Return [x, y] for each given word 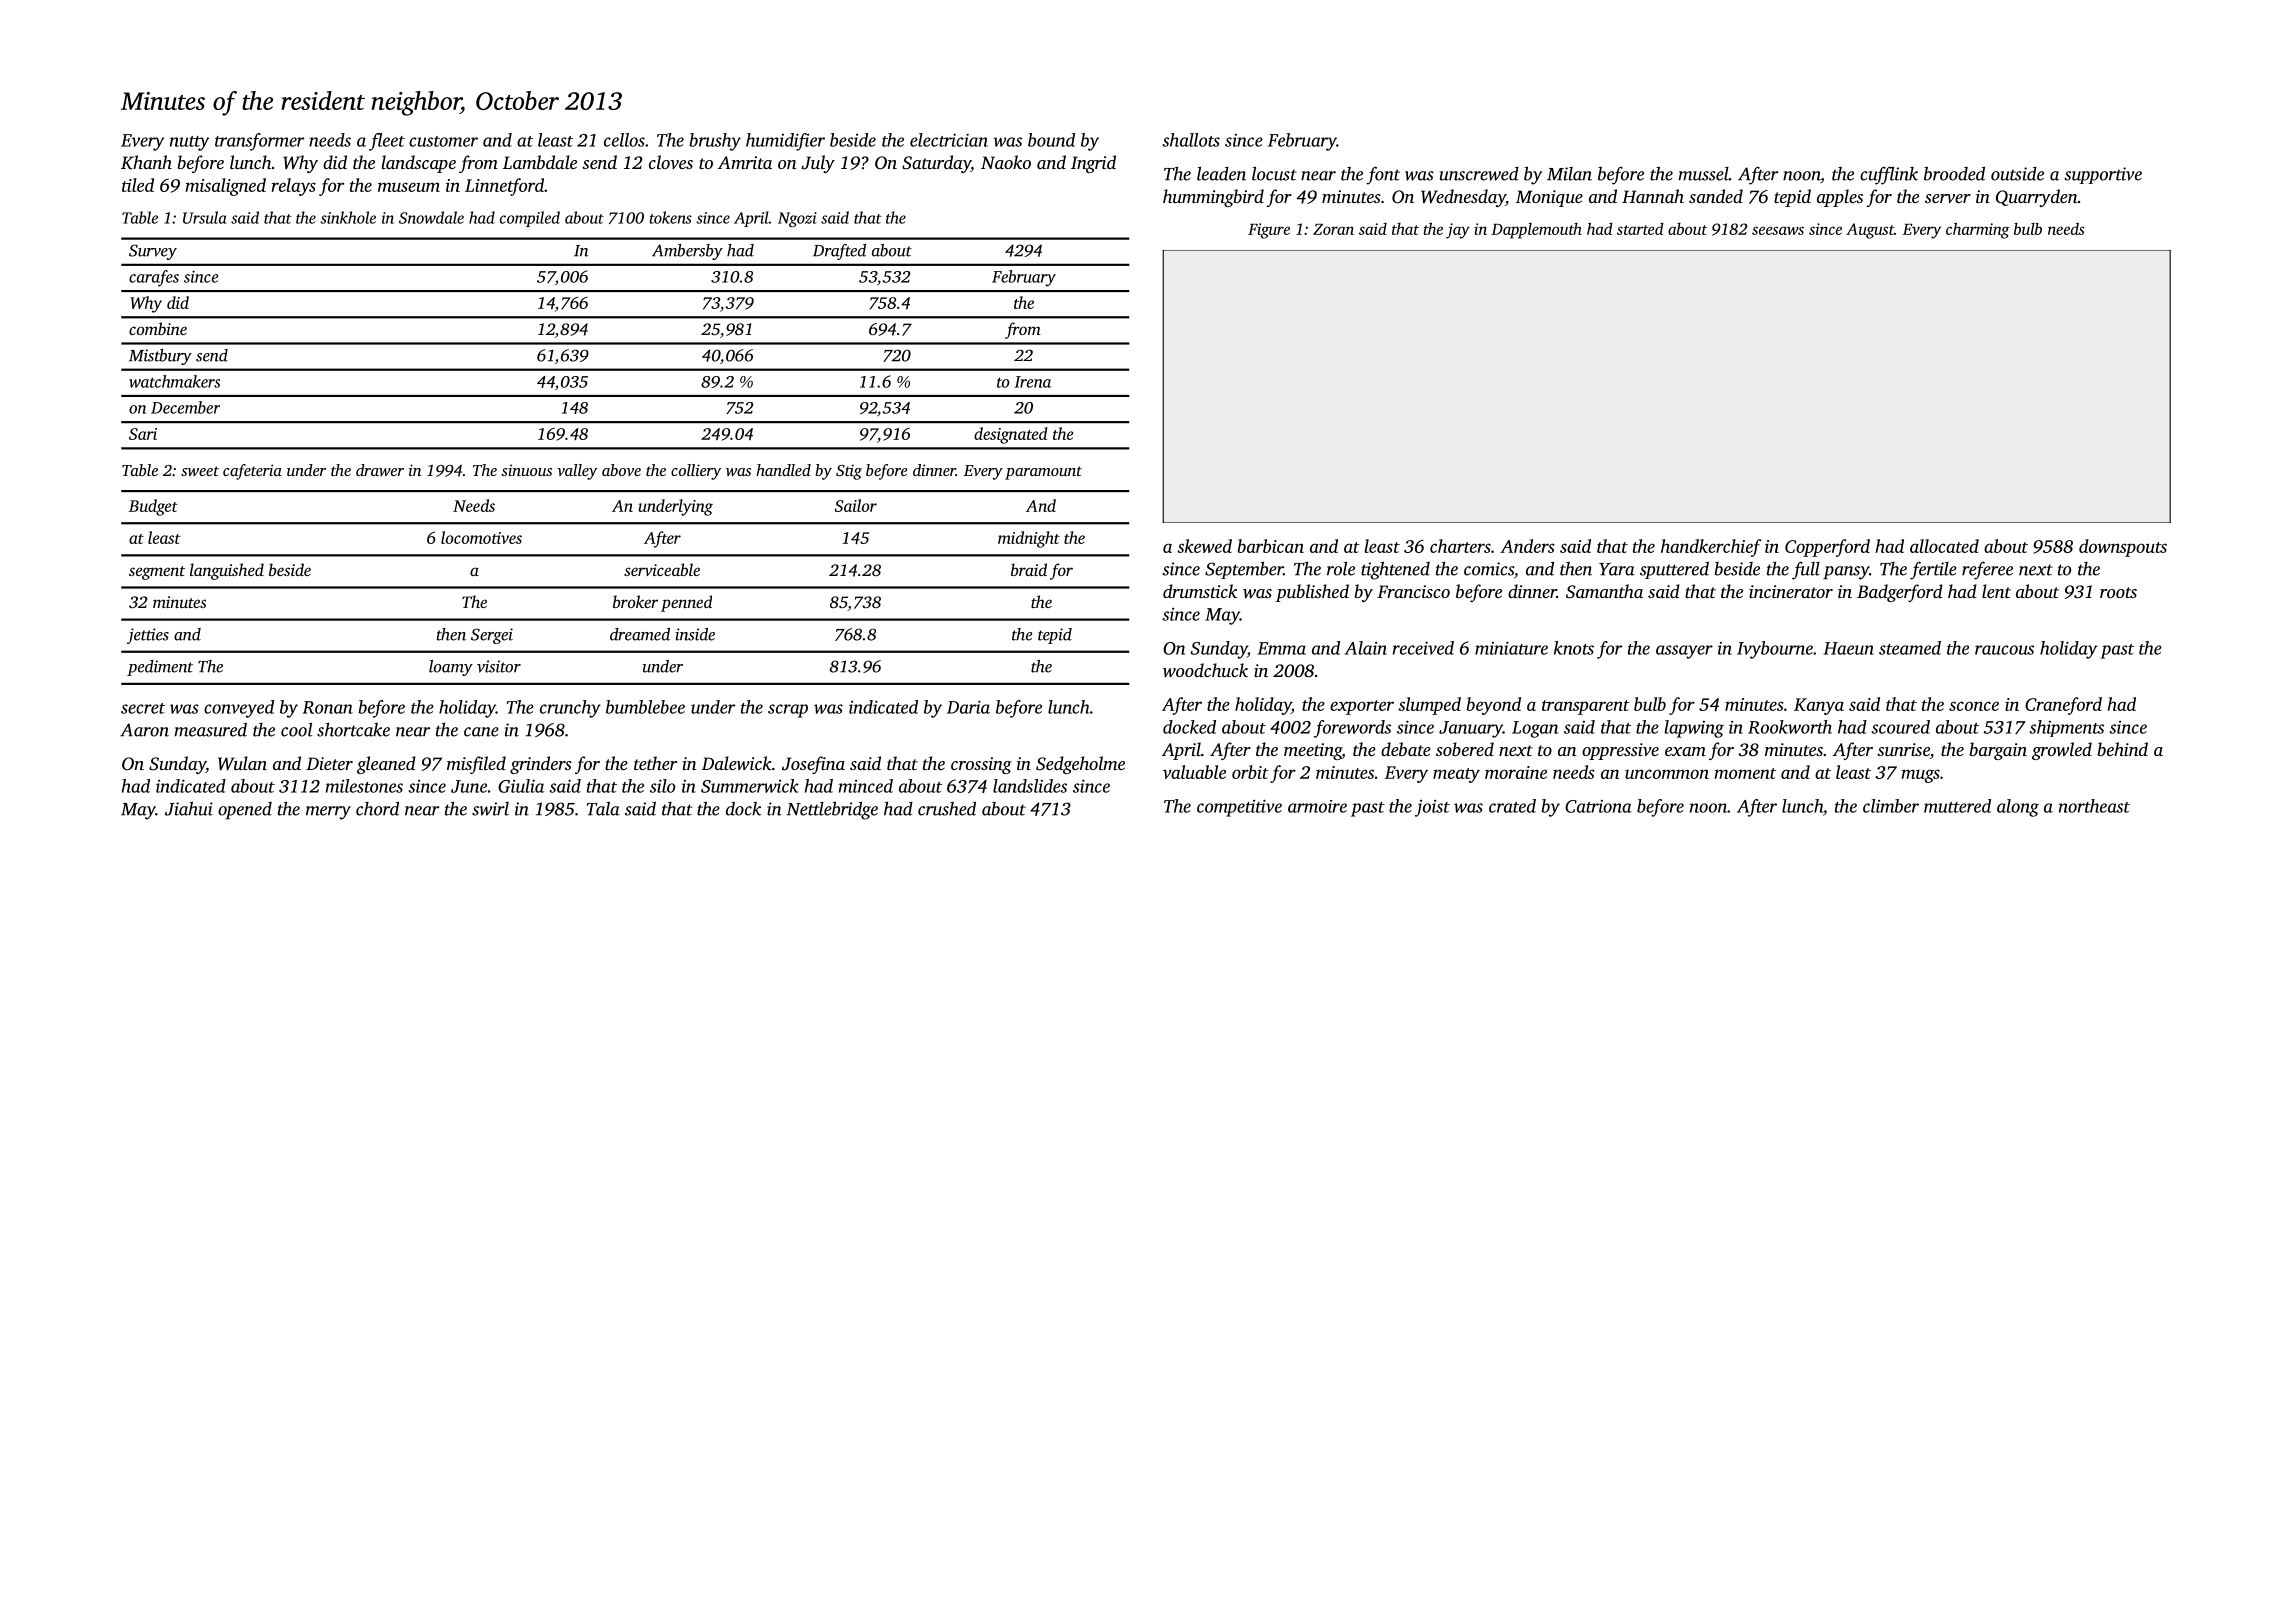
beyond [1493, 706]
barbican [1270, 546]
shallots [1191, 140]
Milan [1569, 174]
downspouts [2123, 548]
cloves [671, 162]
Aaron [144, 730]
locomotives [481, 537]
